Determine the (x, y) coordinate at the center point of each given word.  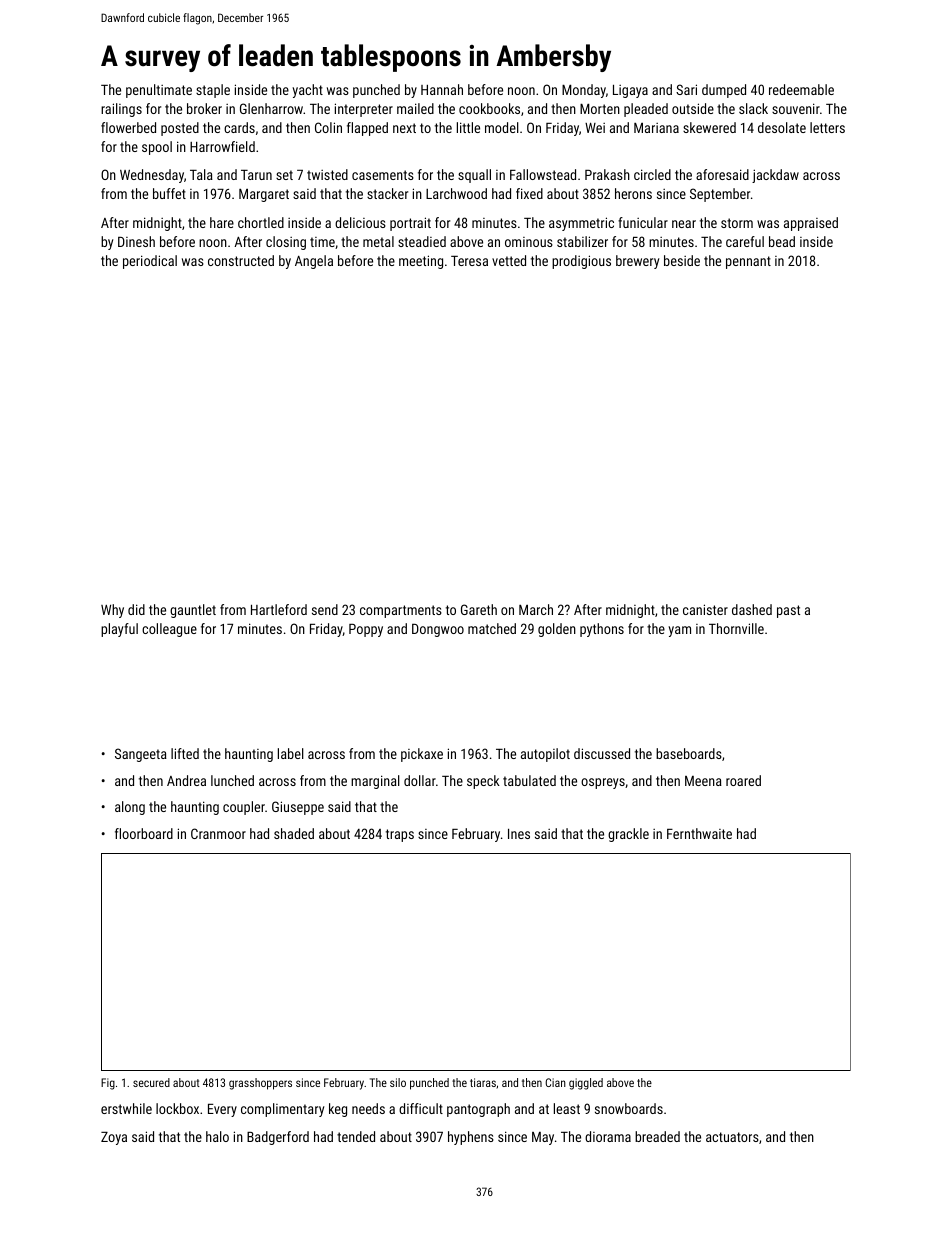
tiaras (483, 1082)
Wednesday (152, 176)
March (536, 609)
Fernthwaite (699, 833)
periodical (150, 262)
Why (112, 611)
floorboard (144, 833)
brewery (637, 262)
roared (743, 780)
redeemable (801, 89)
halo (217, 1136)
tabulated (529, 780)
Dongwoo (438, 630)
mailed (415, 108)
